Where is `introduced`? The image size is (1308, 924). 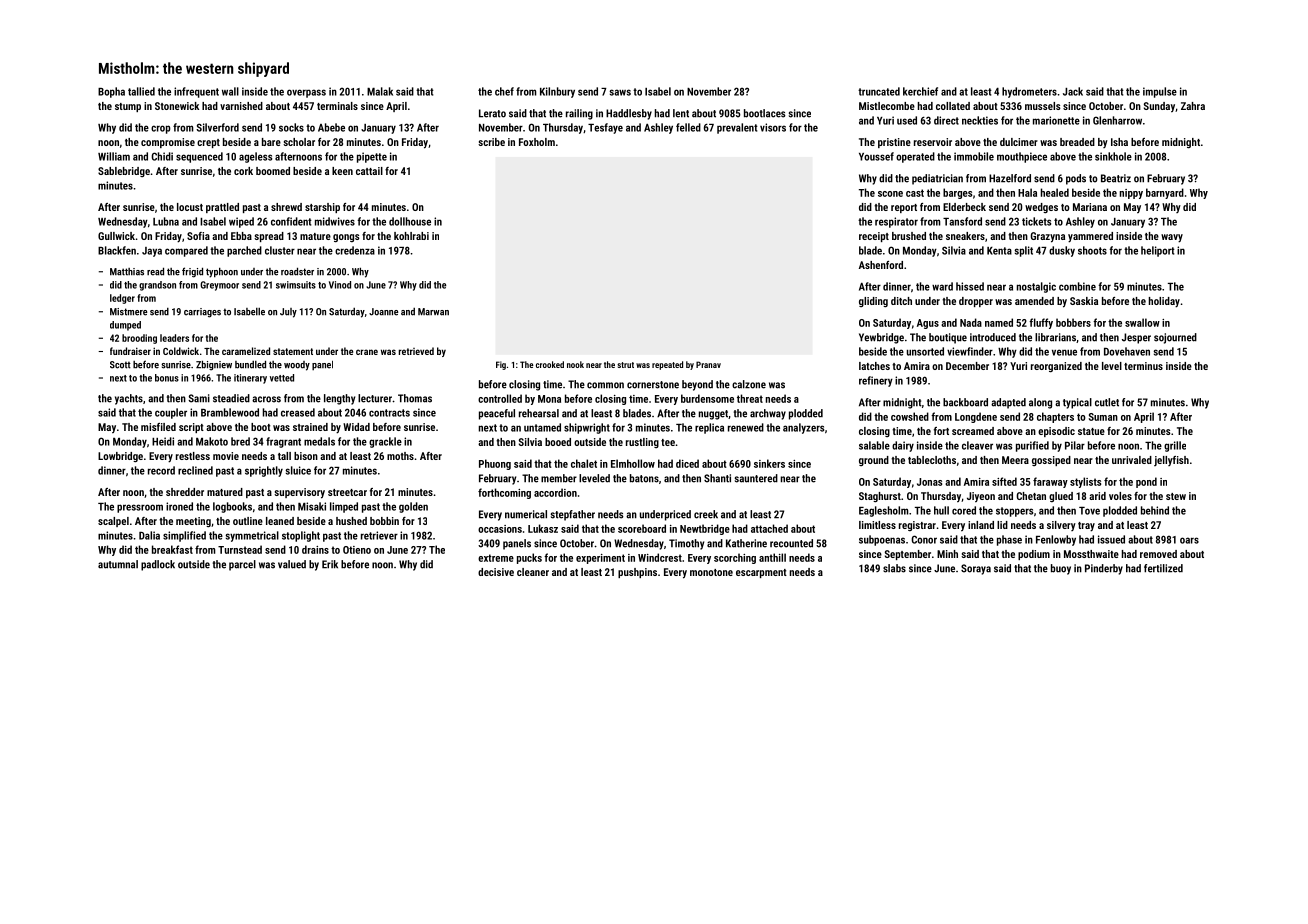 introduced is located at coordinates (993, 337).
